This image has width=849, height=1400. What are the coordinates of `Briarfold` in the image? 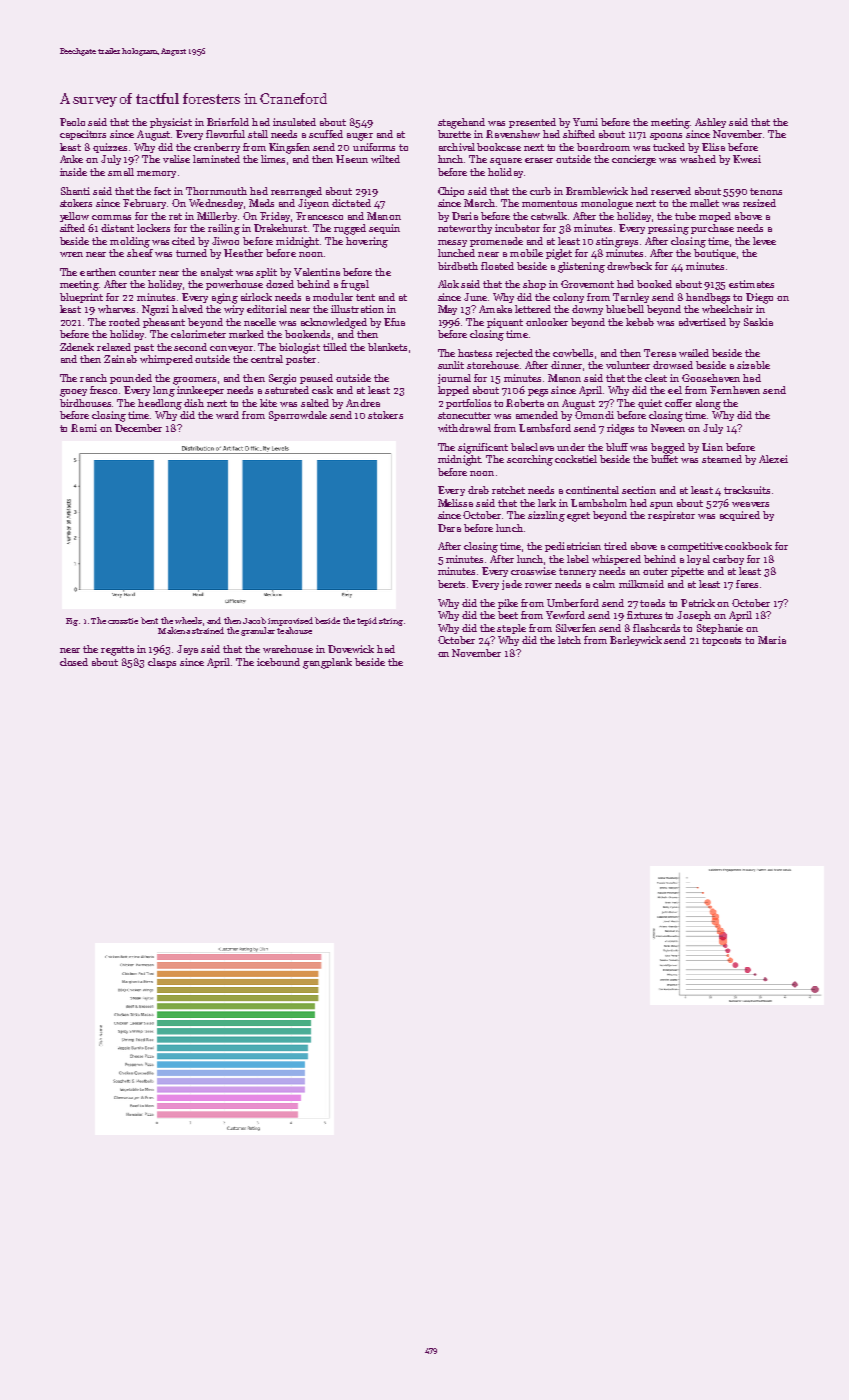 It's located at (228, 122).
